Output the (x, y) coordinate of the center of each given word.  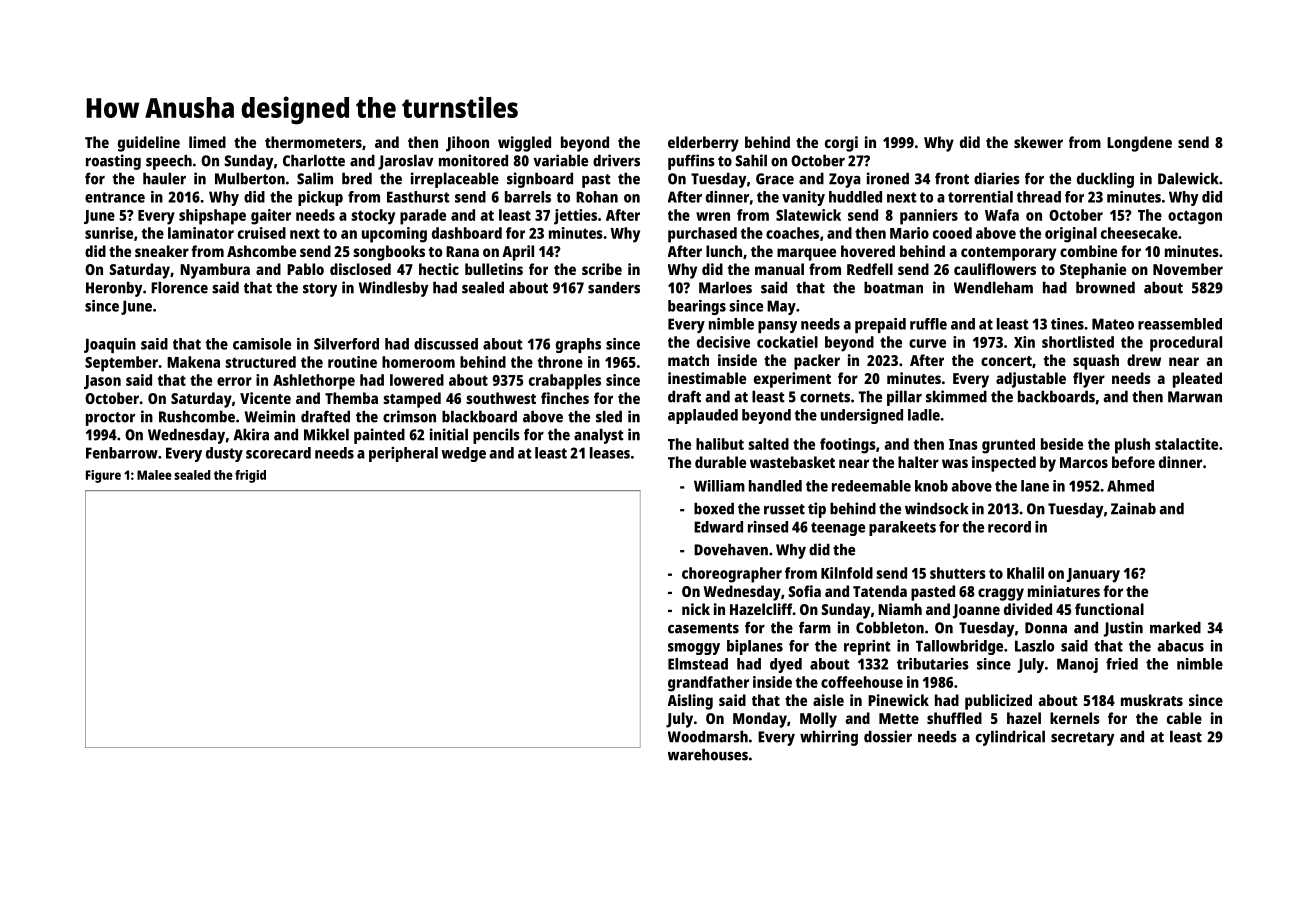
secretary (1083, 739)
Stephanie (1093, 271)
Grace (775, 179)
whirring (829, 738)
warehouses (708, 754)
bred (357, 178)
